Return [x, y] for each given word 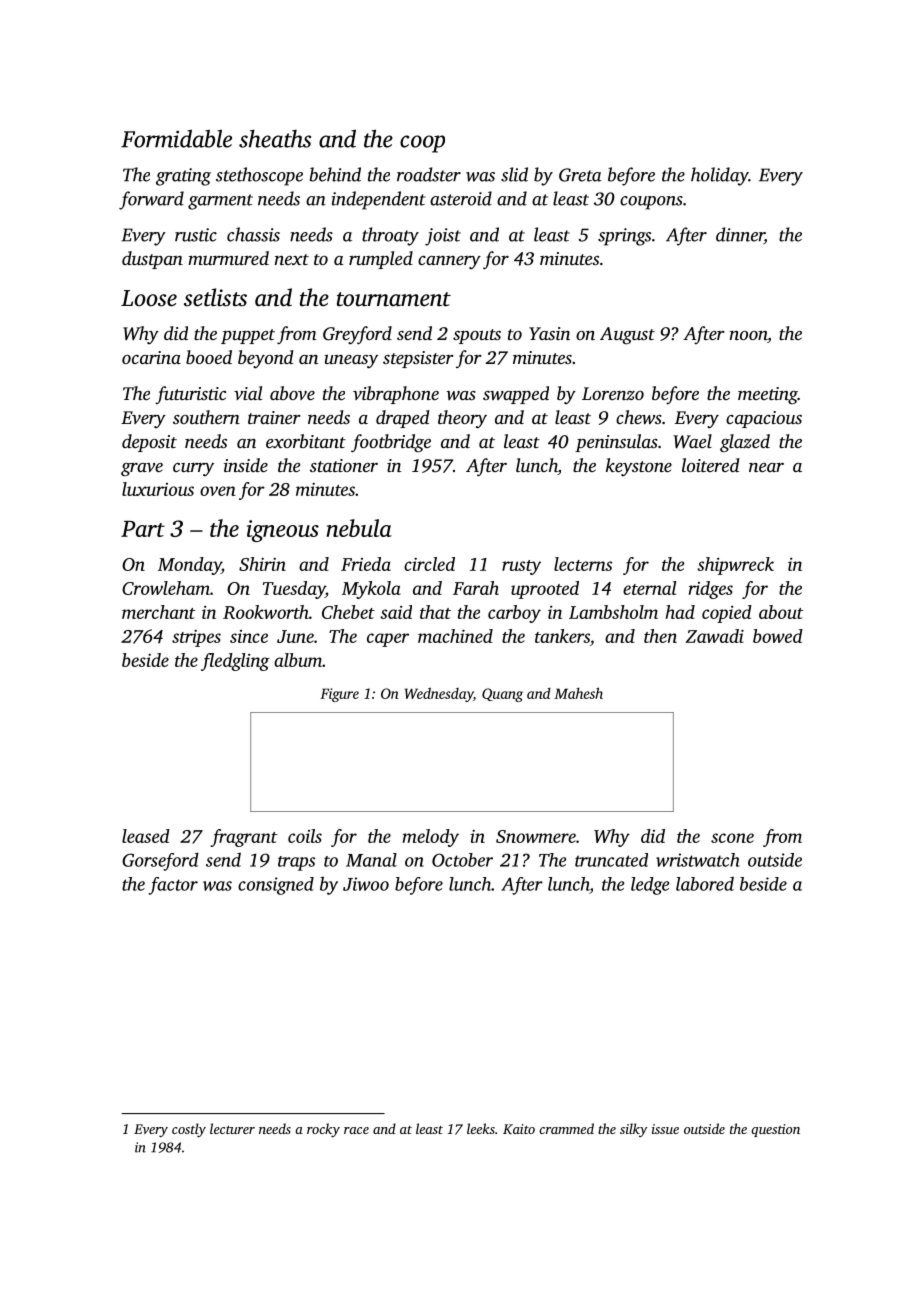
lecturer [232, 1128]
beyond [266, 359]
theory [462, 419]
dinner [740, 235]
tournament [394, 299]
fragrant [244, 838]
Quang [502, 695]
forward [151, 200]
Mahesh [578, 693]
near [766, 467]
